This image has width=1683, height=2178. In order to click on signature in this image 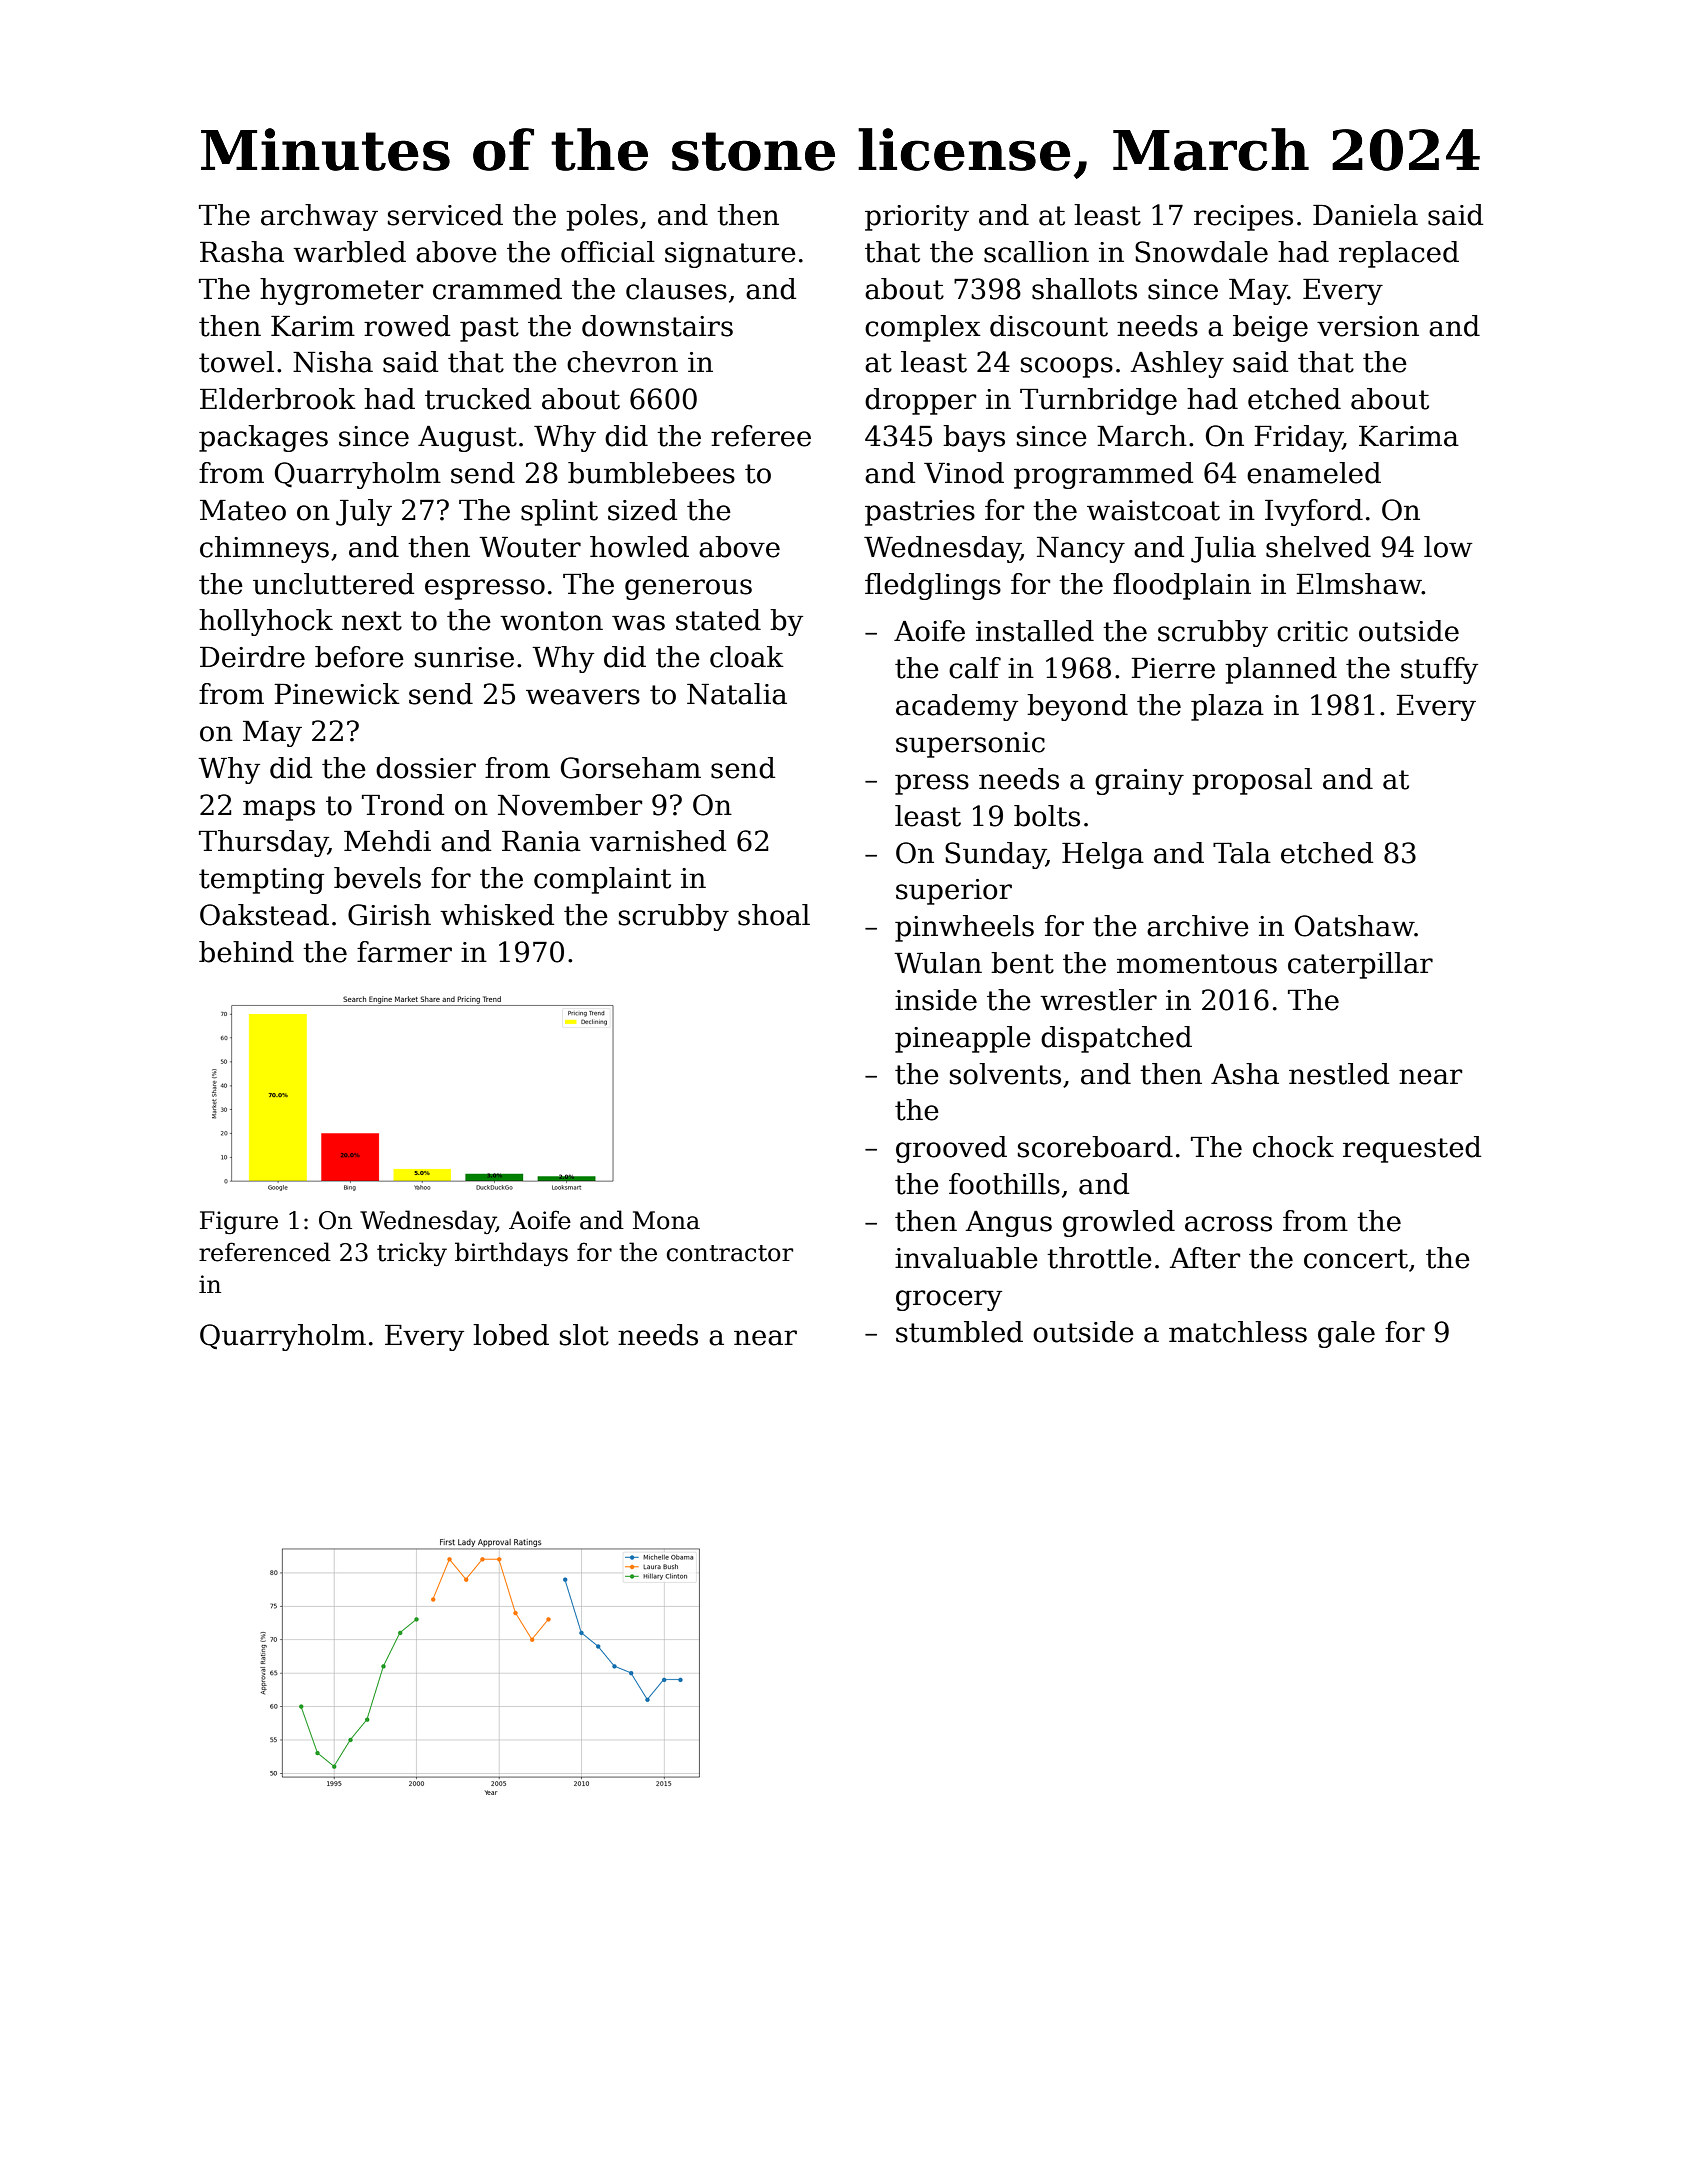, I will do `click(730, 255)`.
